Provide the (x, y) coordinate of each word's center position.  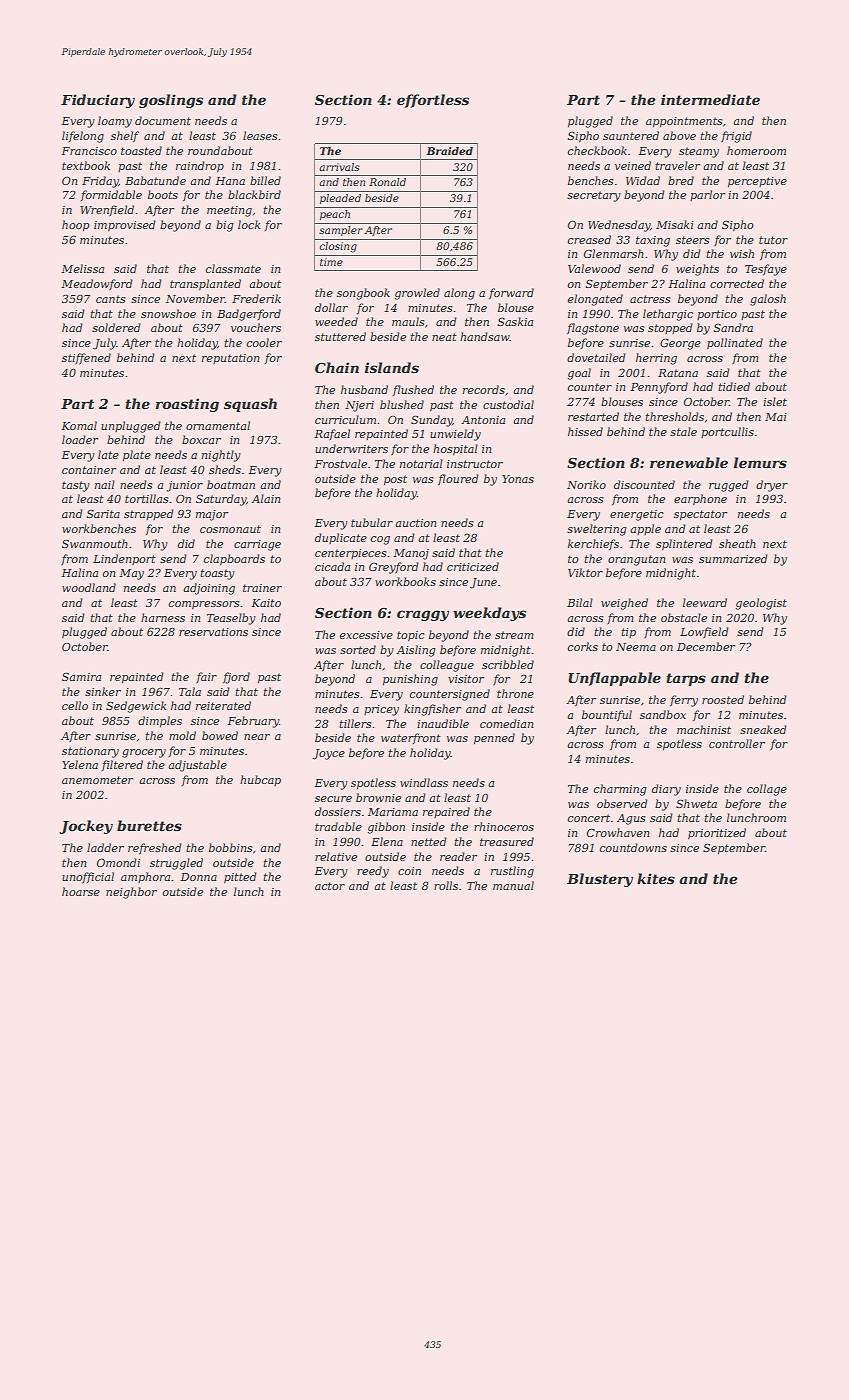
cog (380, 540)
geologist (761, 604)
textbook (86, 165)
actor (330, 886)
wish (742, 253)
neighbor (131, 893)
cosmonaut (230, 529)
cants (110, 299)
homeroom (756, 150)
